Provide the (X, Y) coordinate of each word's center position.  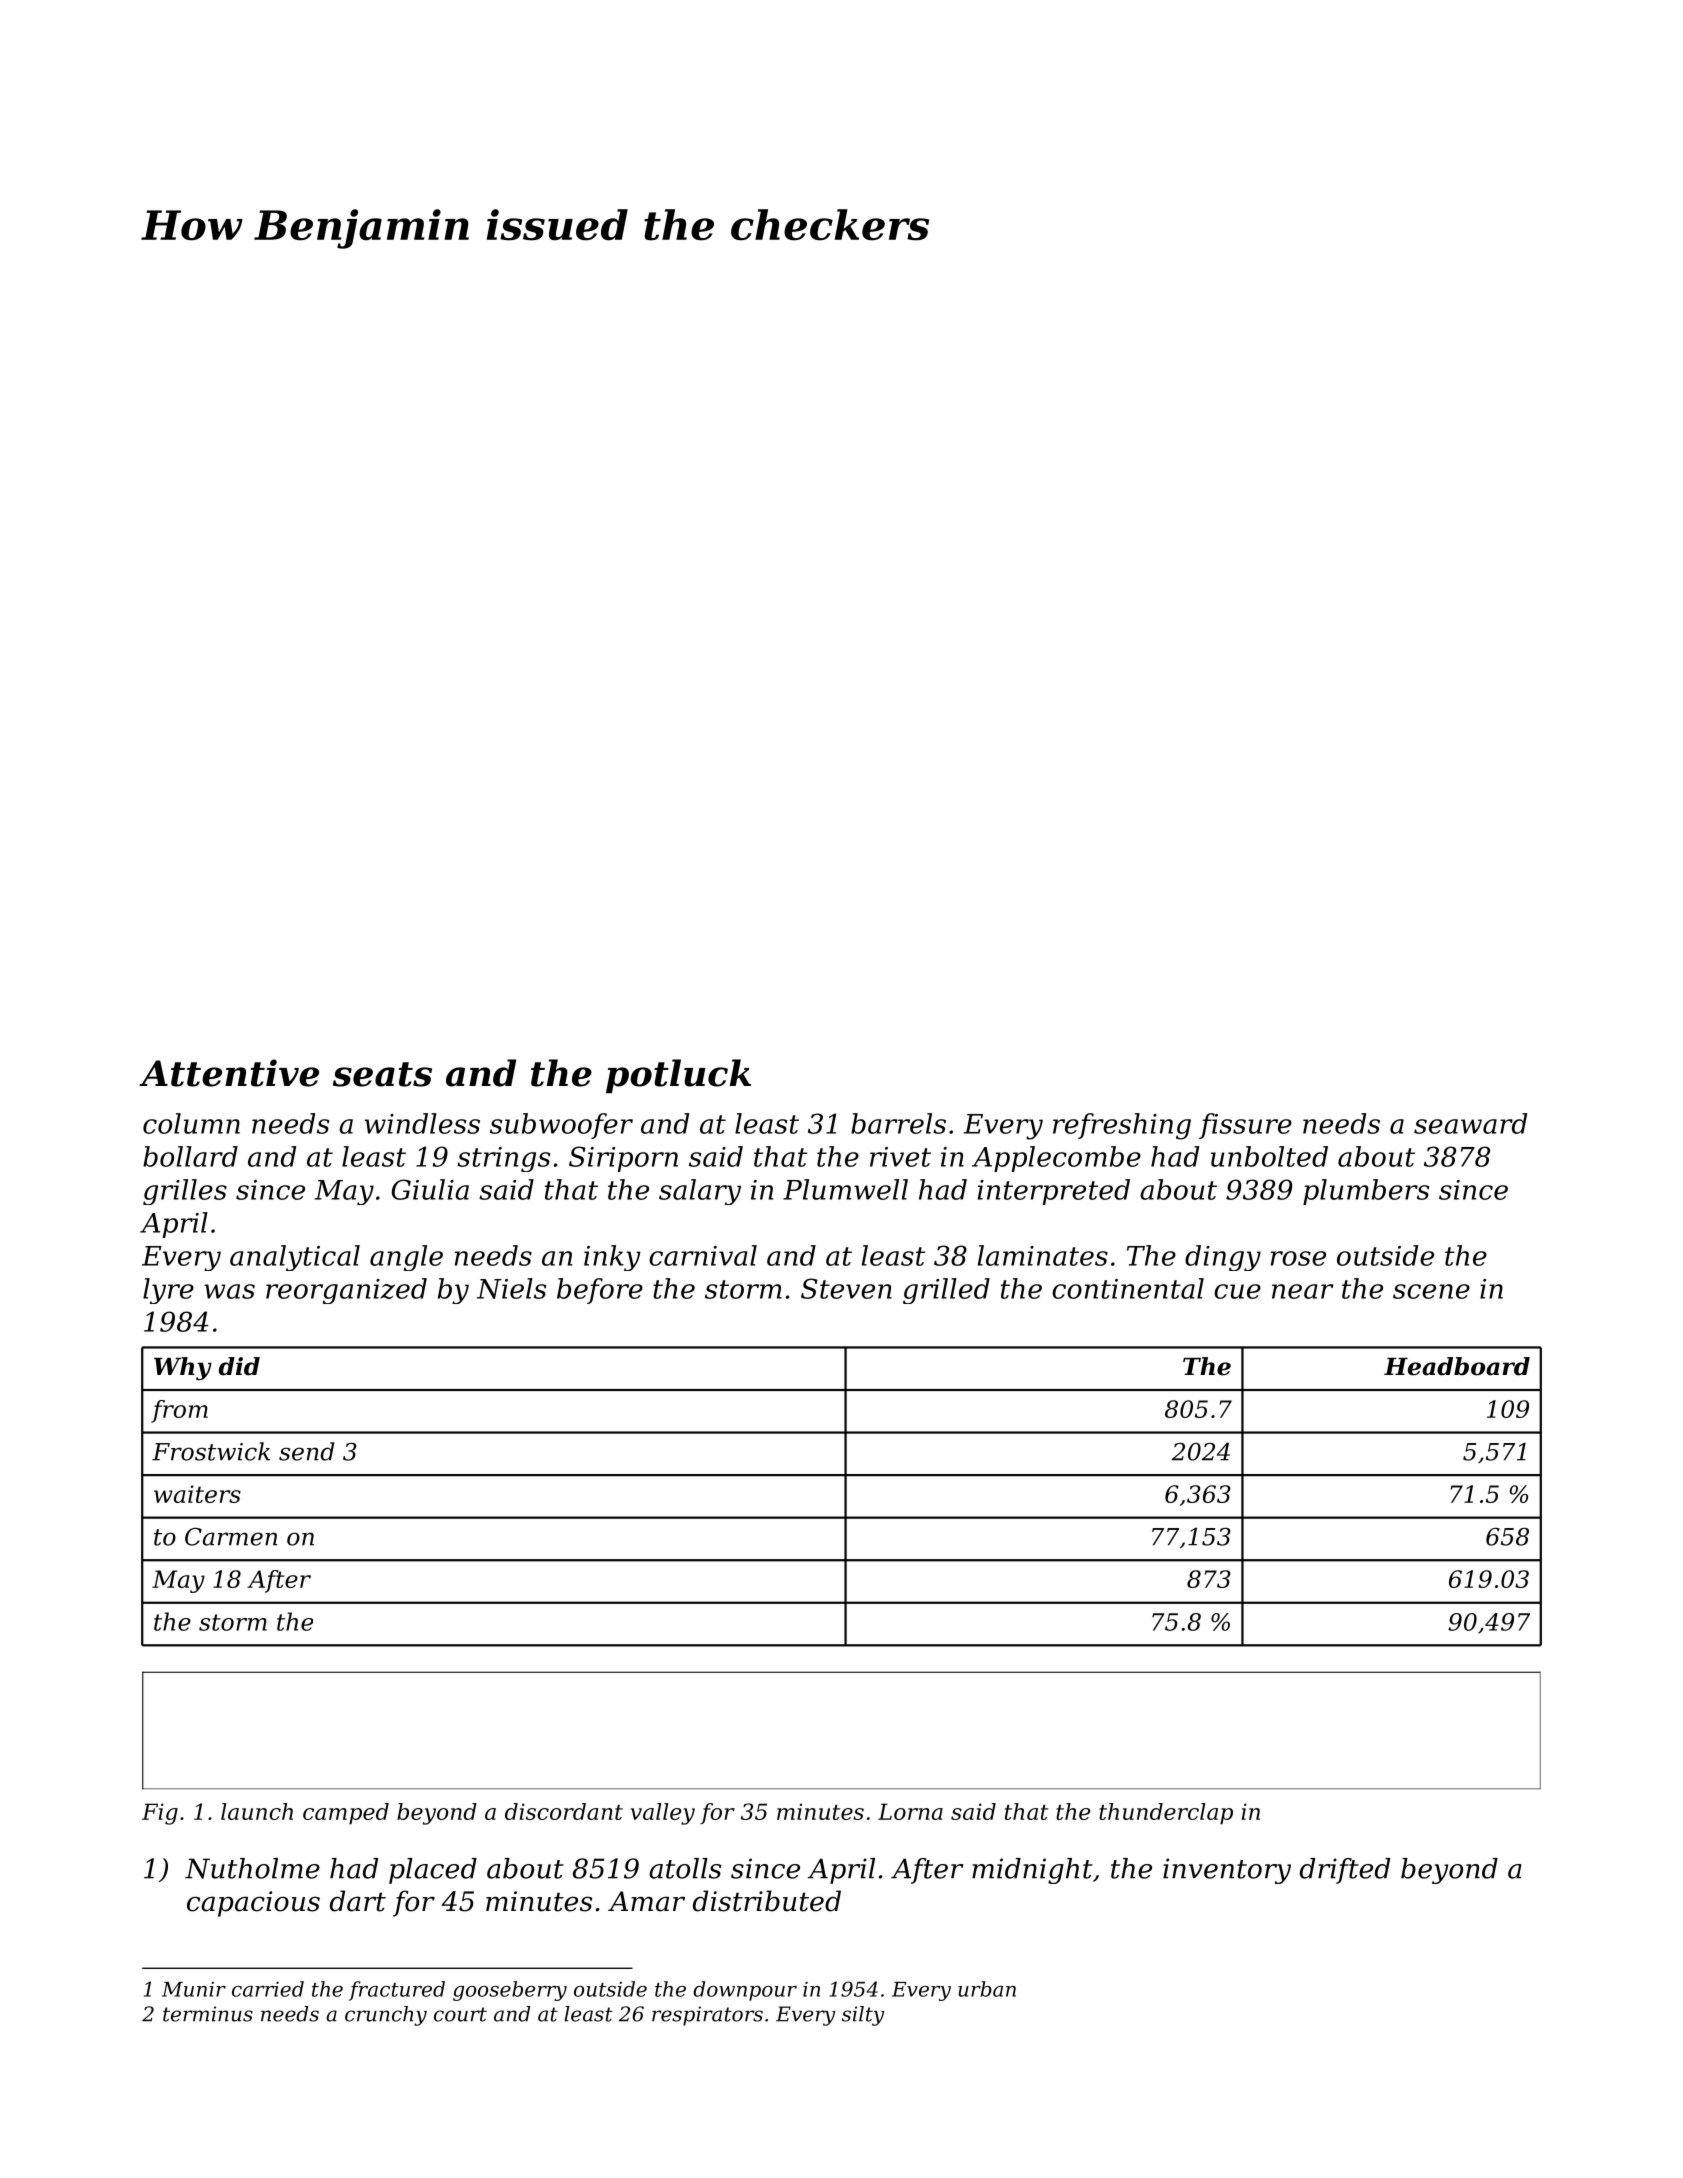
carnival (703, 1255)
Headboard (1457, 1366)
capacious (253, 1904)
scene (1431, 1291)
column (191, 1123)
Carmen (231, 1537)
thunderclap (1166, 1814)
